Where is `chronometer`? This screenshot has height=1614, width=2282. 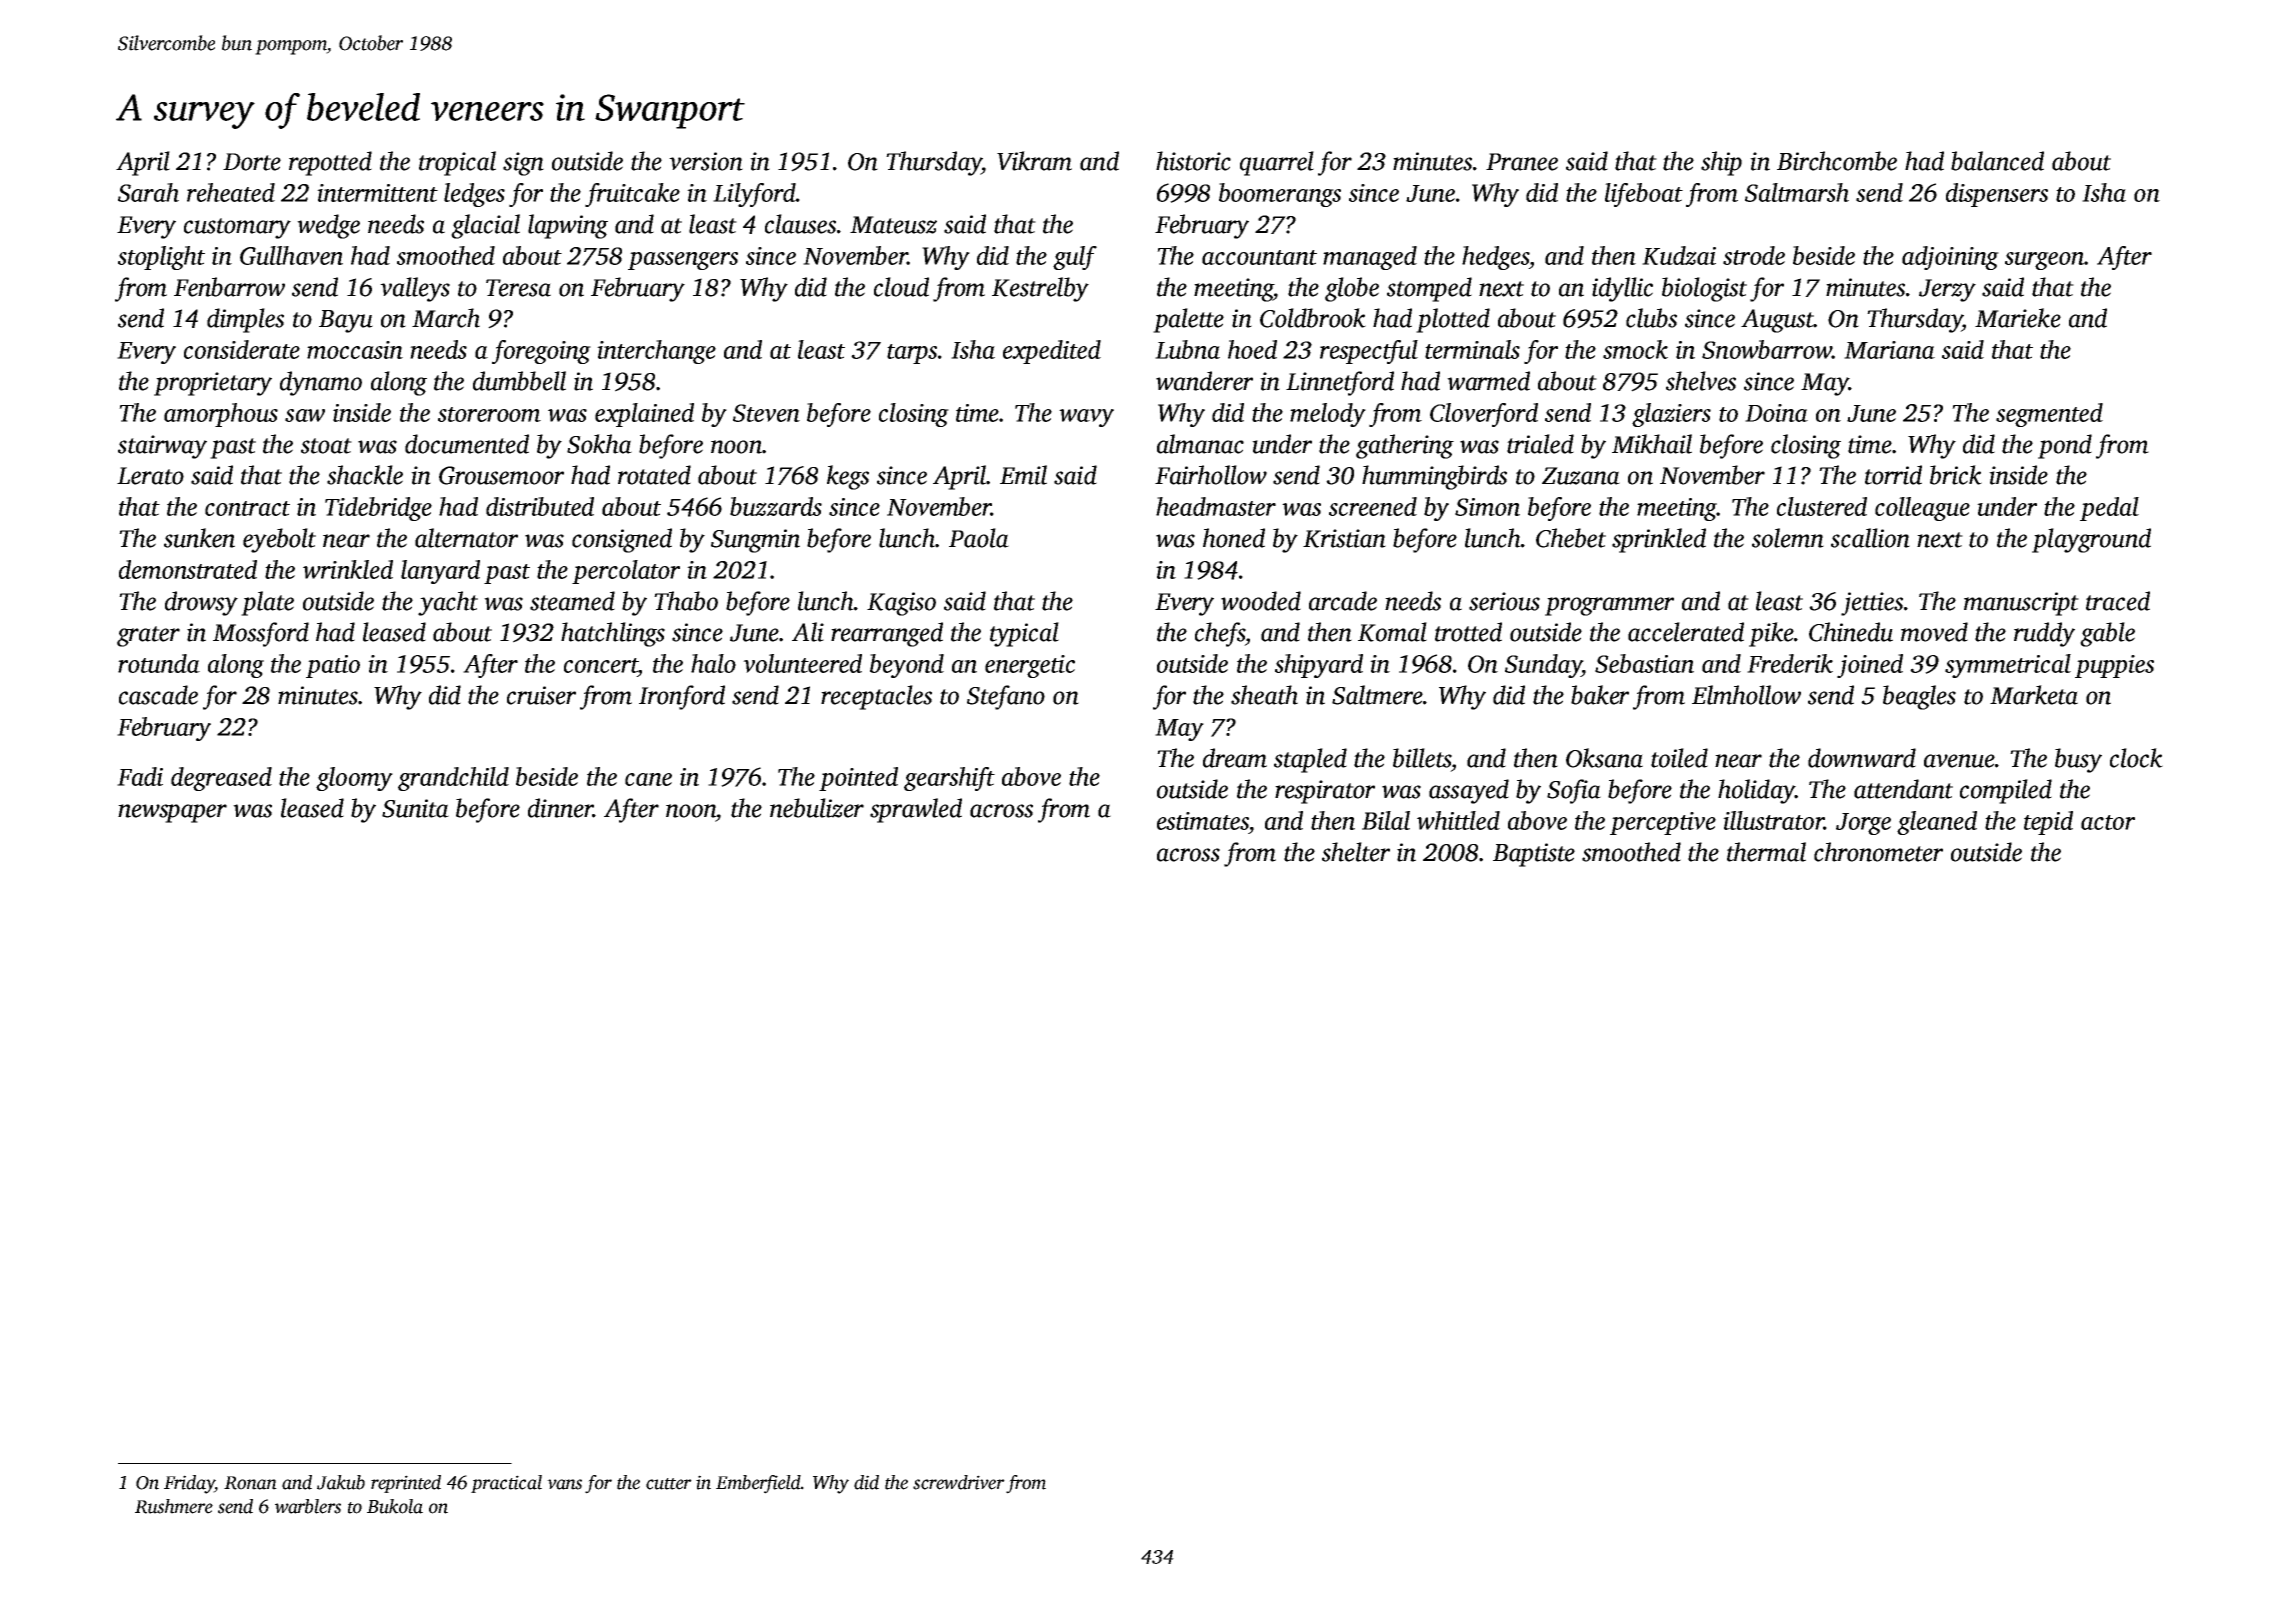 chronometer is located at coordinates (1878, 852).
